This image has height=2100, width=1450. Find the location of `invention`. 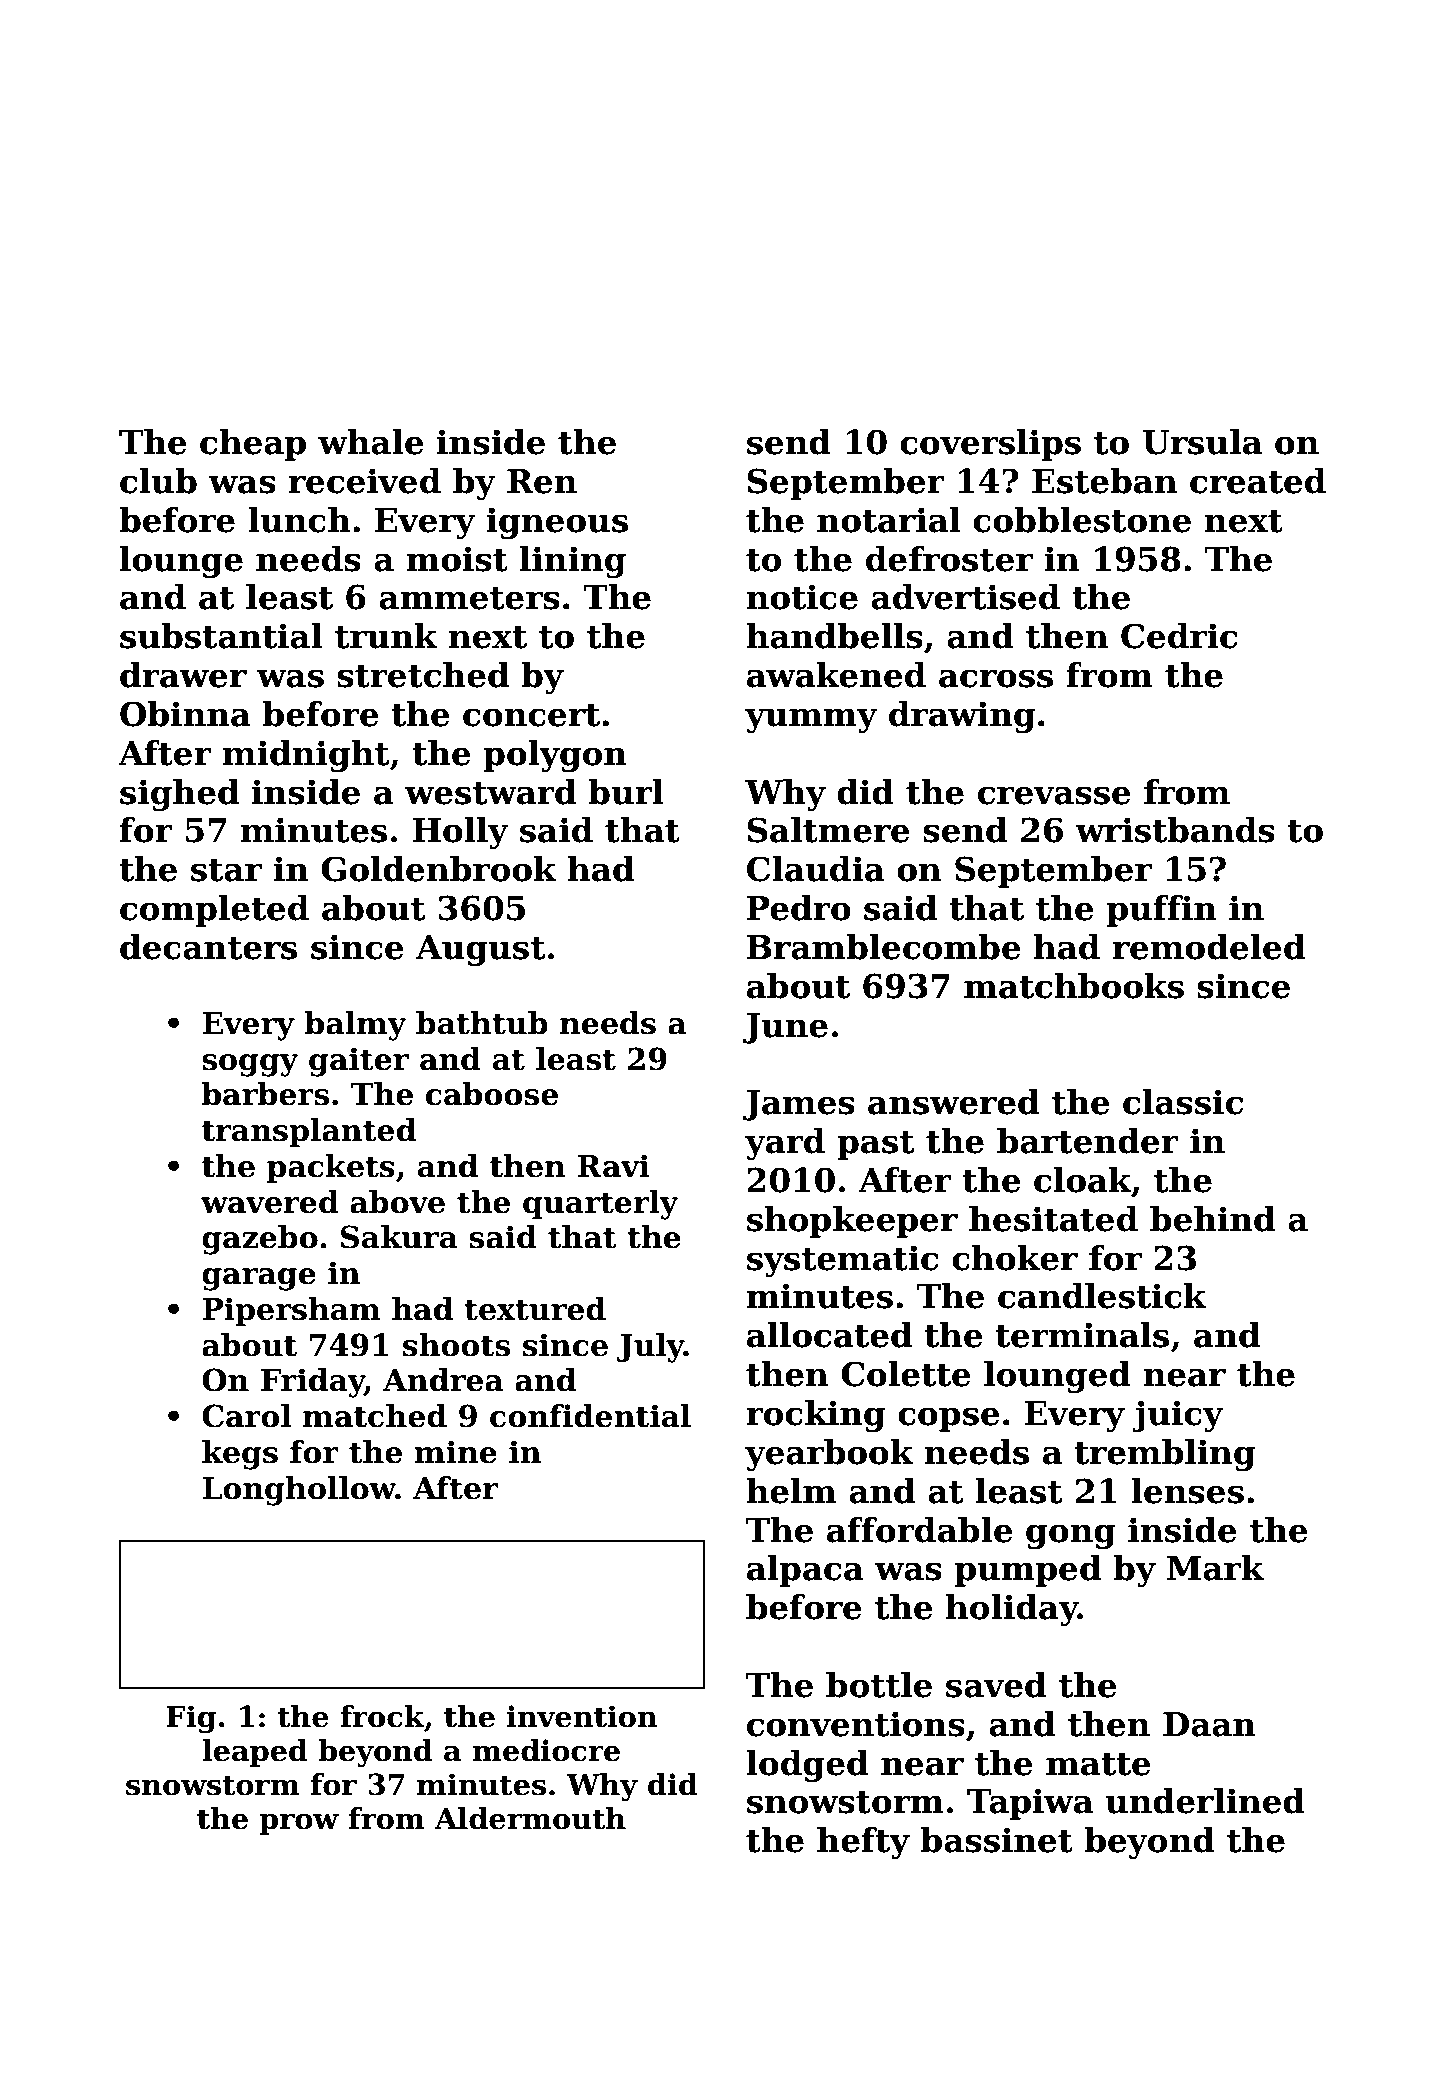

invention is located at coordinates (582, 1716).
